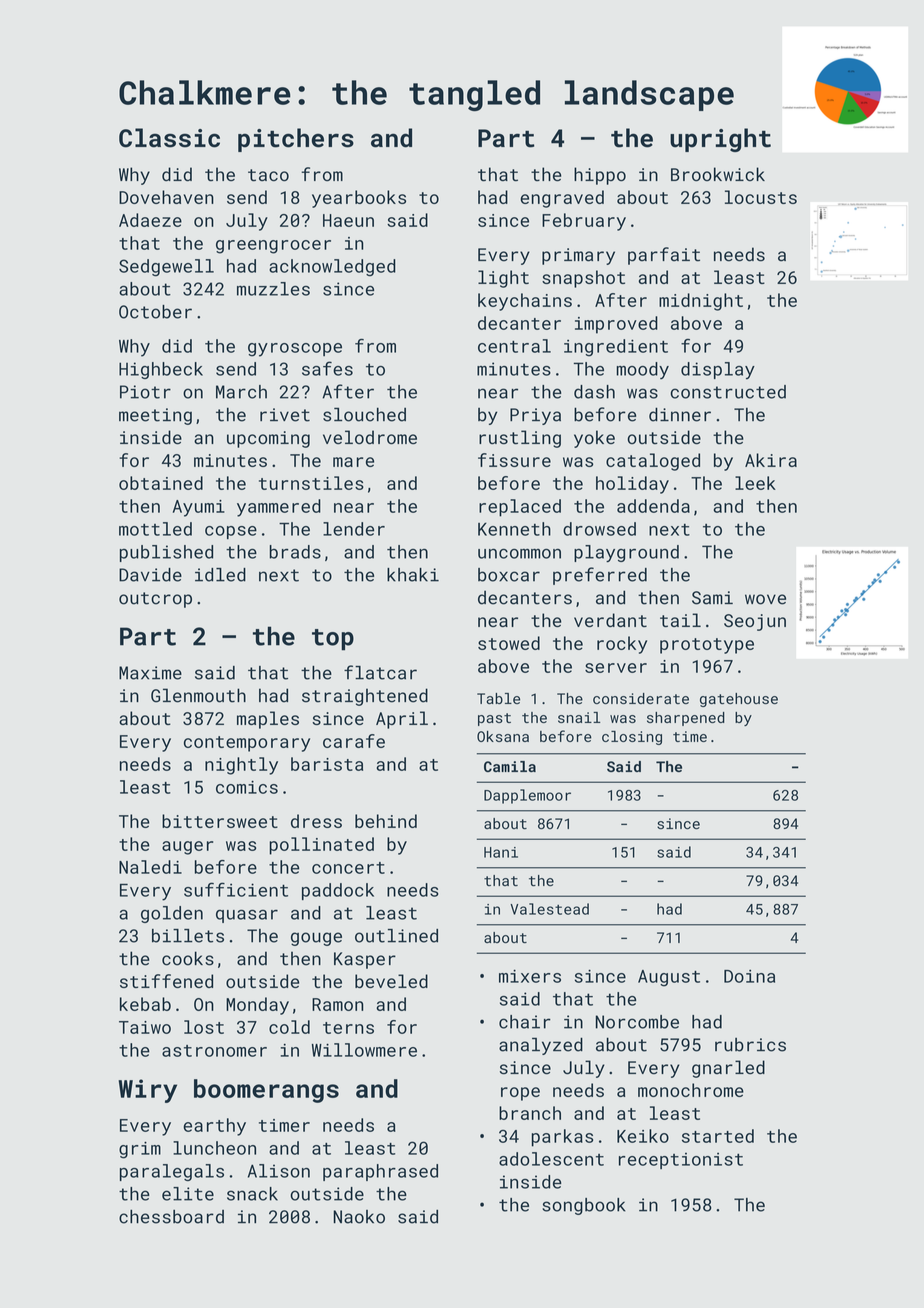 The width and height of the screenshot is (924, 1308). What do you see at coordinates (386, 821) in the screenshot?
I see `behind` at bounding box center [386, 821].
